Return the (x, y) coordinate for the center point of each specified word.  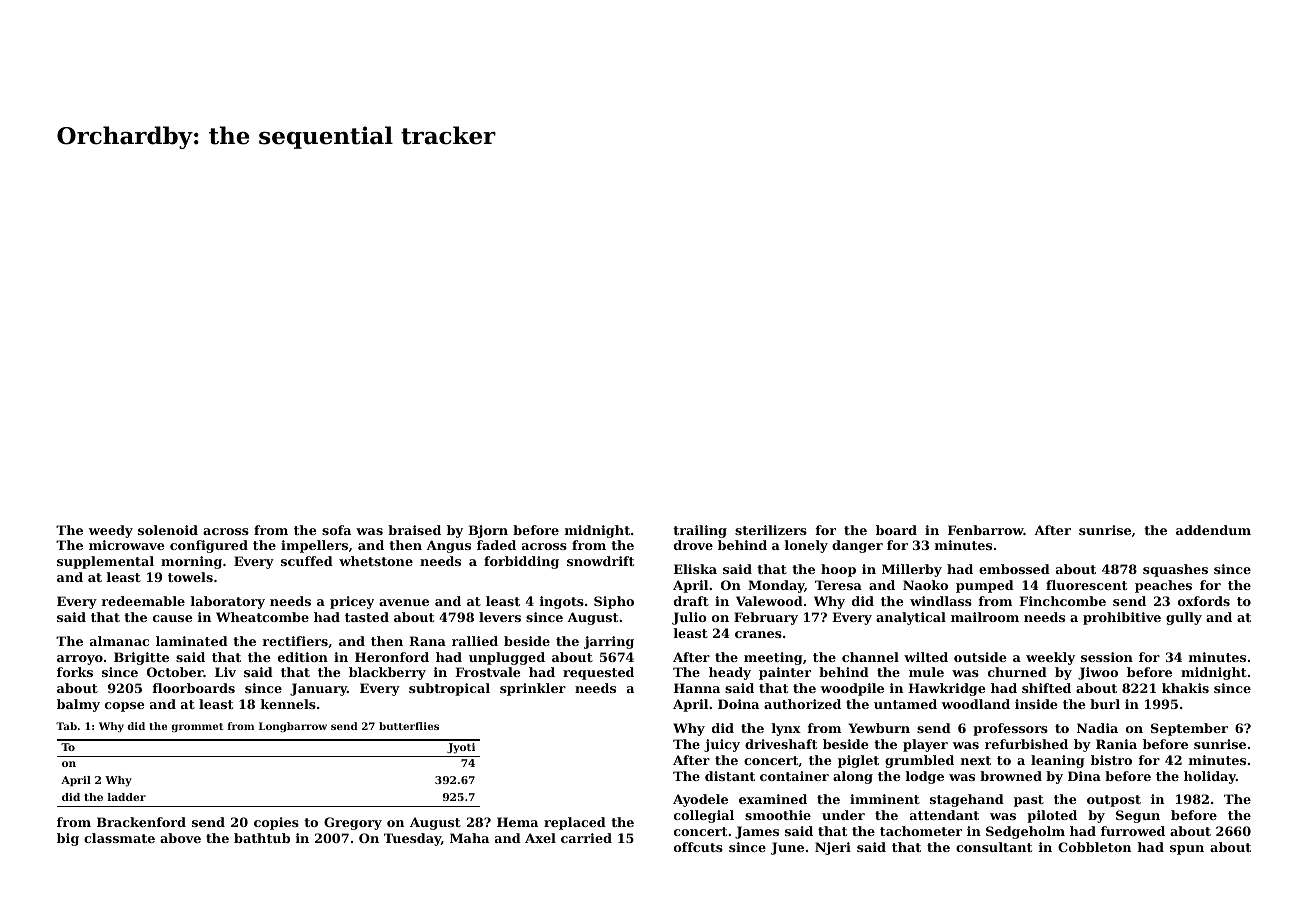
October (175, 672)
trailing (700, 531)
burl (1105, 704)
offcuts (698, 847)
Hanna (697, 688)
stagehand (967, 800)
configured (209, 546)
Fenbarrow (986, 530)
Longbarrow (293, 727)
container (794, 776)
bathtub (262, 838)
